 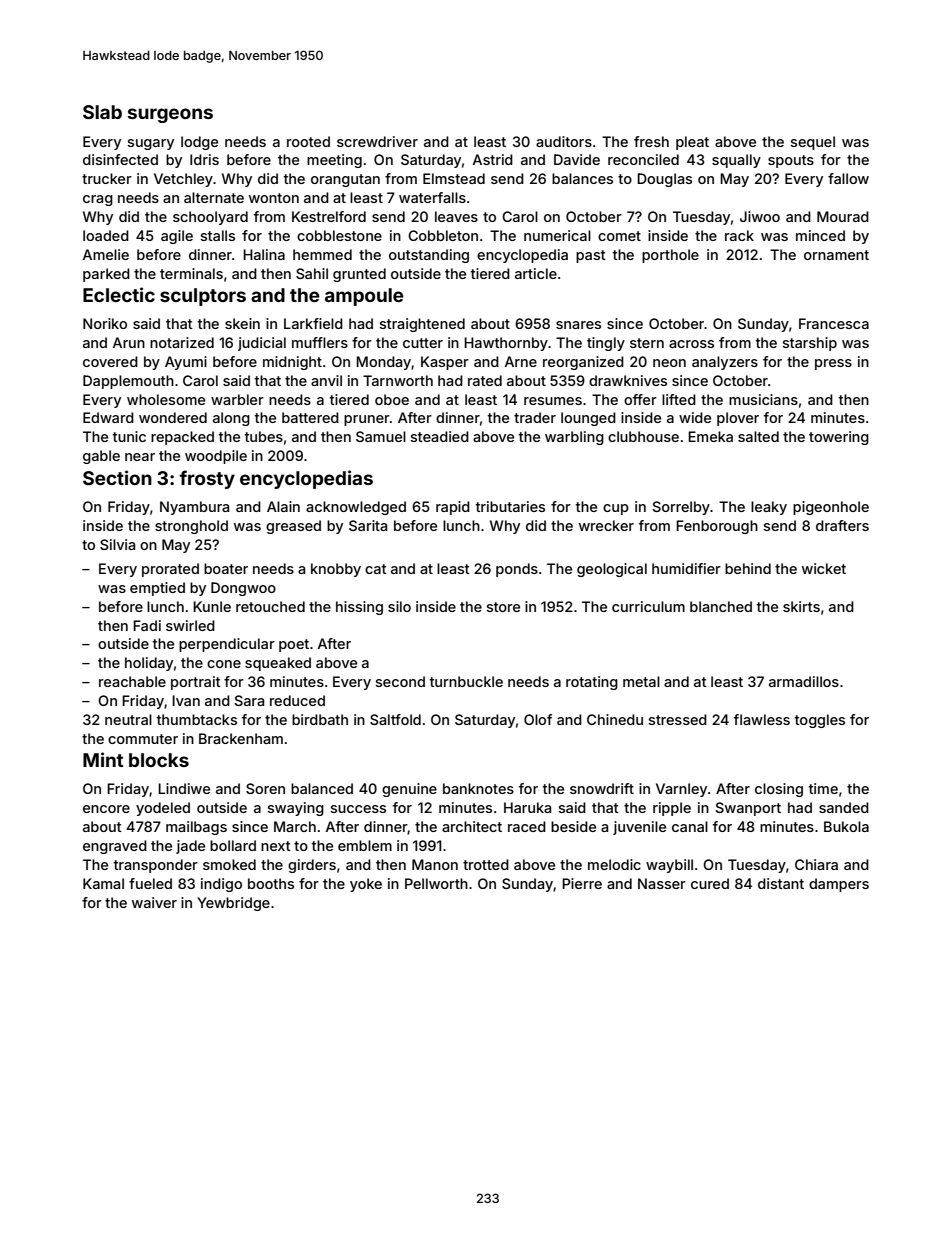 What do you see at coordinates (395, 719) in the image?
I see `Saltfold` at bounding box center [395, 719].
